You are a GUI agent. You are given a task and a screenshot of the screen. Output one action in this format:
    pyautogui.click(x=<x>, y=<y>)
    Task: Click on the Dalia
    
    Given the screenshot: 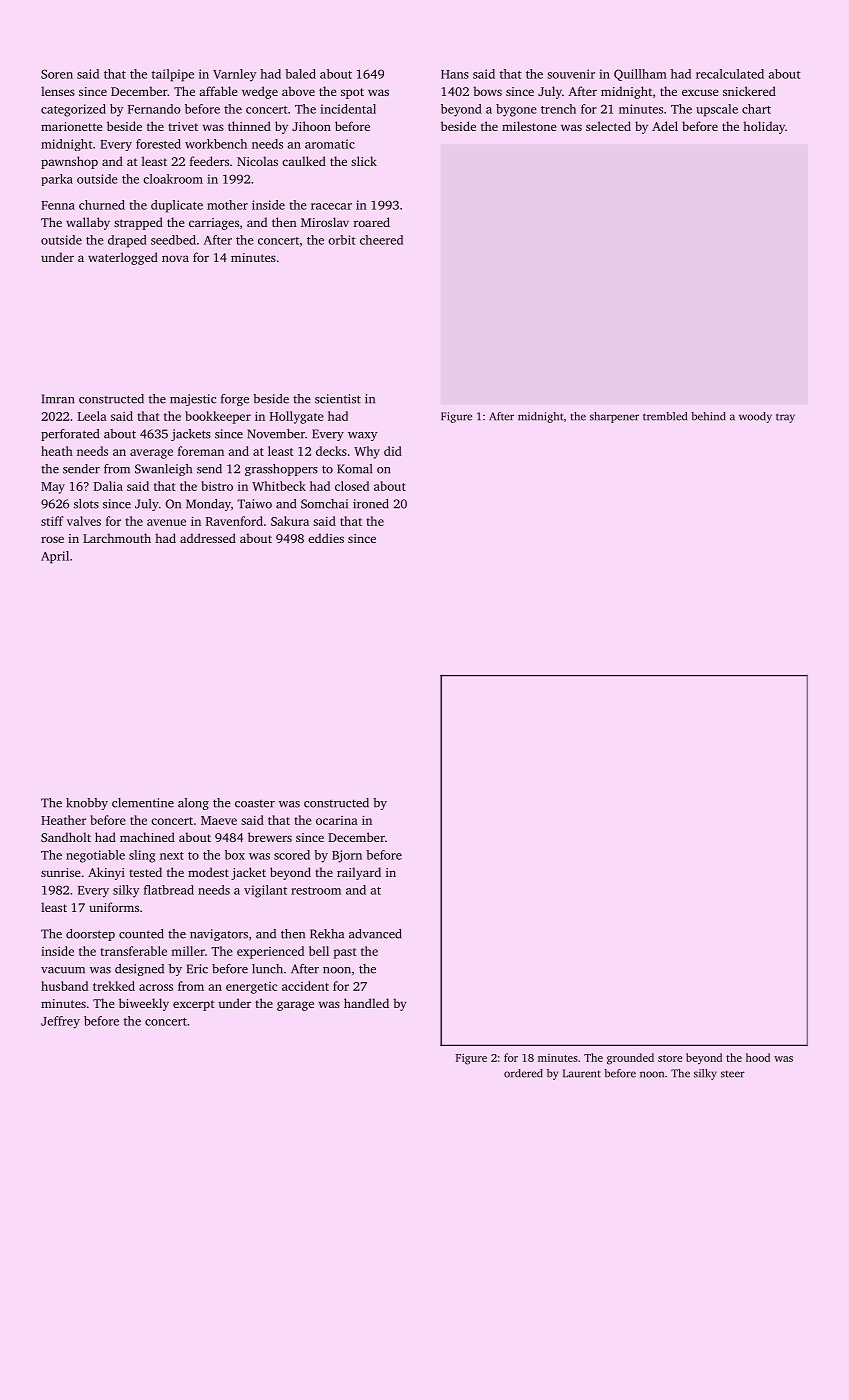 What is the action you would take?
    pyautogui.click(x=108, y=486)
